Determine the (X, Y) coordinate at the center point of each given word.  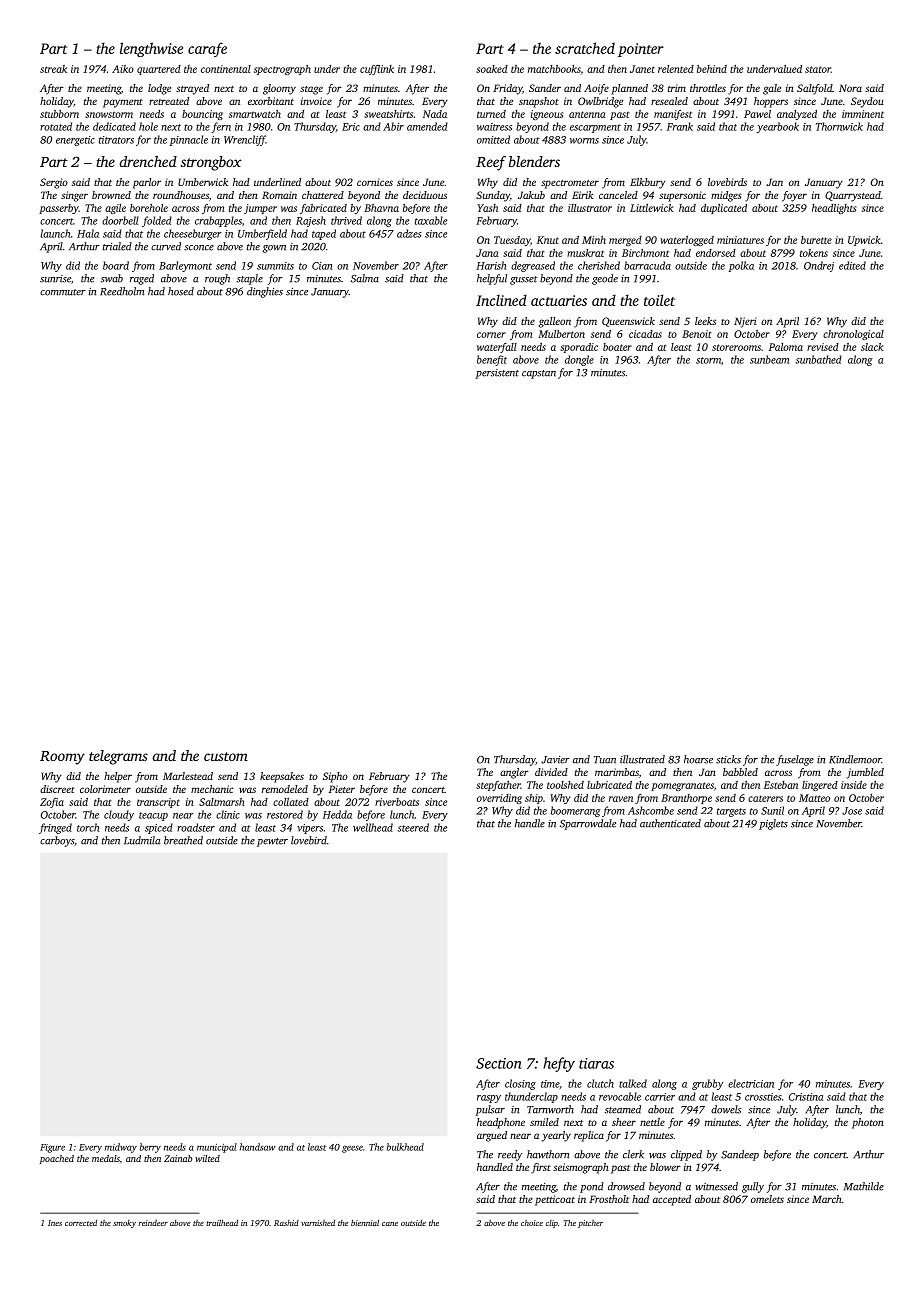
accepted (672, 1200)
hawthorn (548, 1154)
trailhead (222, 1222)
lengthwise (151, 49)
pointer (641, 50)
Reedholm (122, 291)
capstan (539, 374)
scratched (585, 48)
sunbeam (769, 359)
